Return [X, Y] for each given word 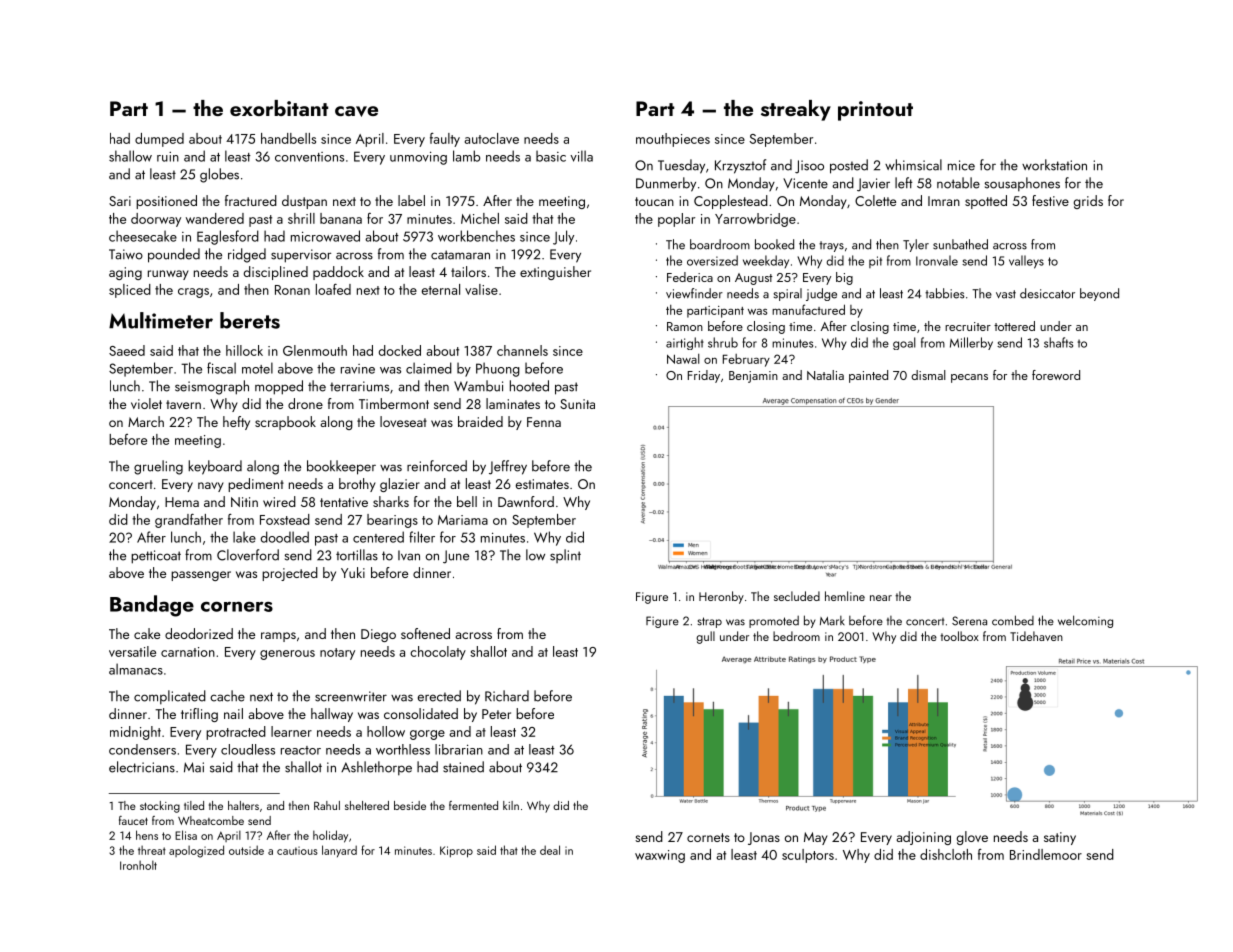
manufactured [808, 309]
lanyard [339, 851]
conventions [309, 157]
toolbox [959, 636]
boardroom [720, 244]
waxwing [660, 856]
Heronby [721, 597]
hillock [244, 350]
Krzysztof [740, 166]
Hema [182, 502]
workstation [1054, 165]
